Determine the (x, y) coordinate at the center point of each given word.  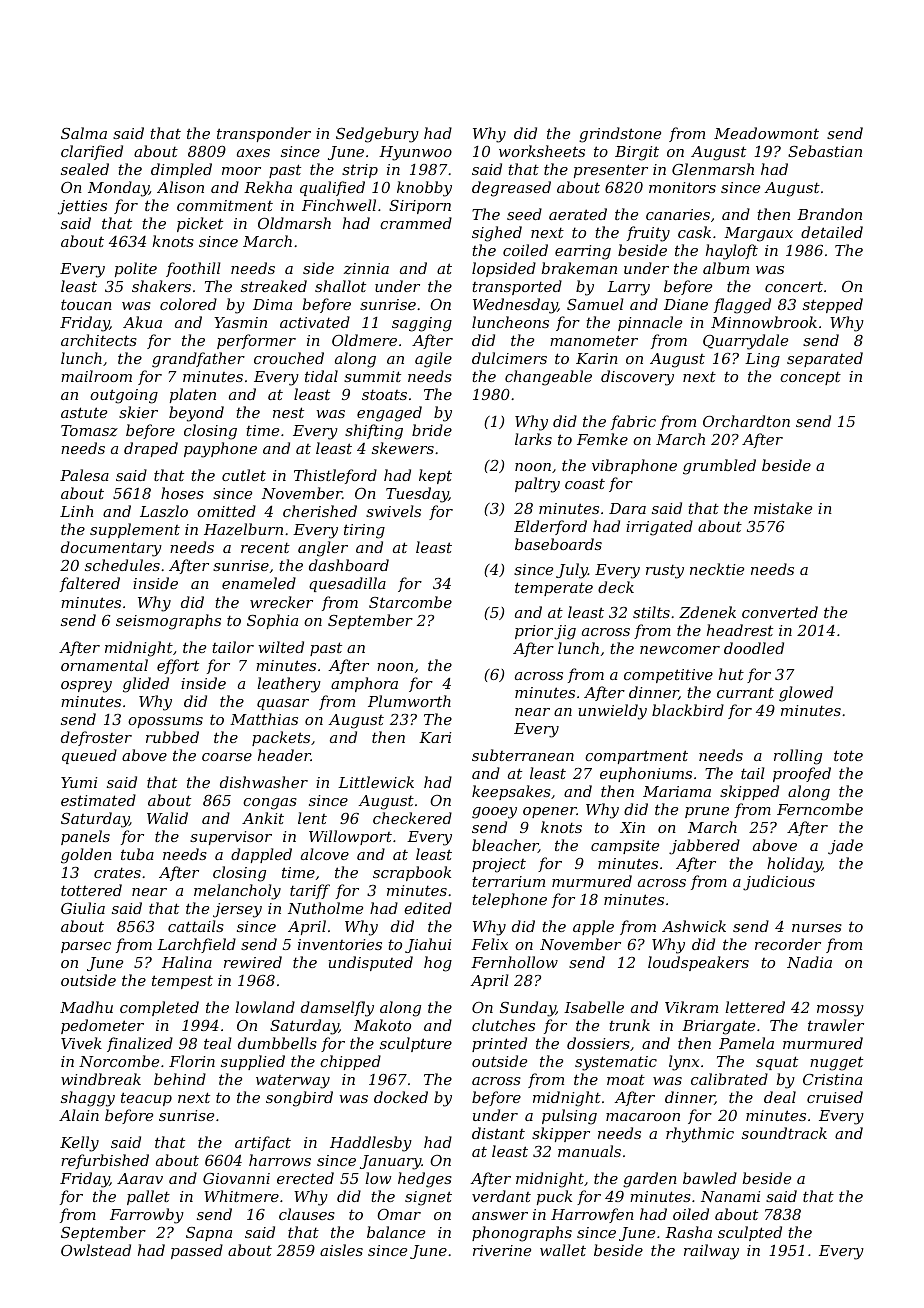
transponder (264, 134)
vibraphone (634, 466)
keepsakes (511, 792)
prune (707, 812)
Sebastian (825, 151)
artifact (263, 1143)
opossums (165, 722)
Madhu (86, 1007)
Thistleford (335, 476)
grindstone (620, 135)
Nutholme (325, 908)
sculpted (750, 1233)
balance (396, 1232)
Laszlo (164, 511)
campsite (625, 847)
